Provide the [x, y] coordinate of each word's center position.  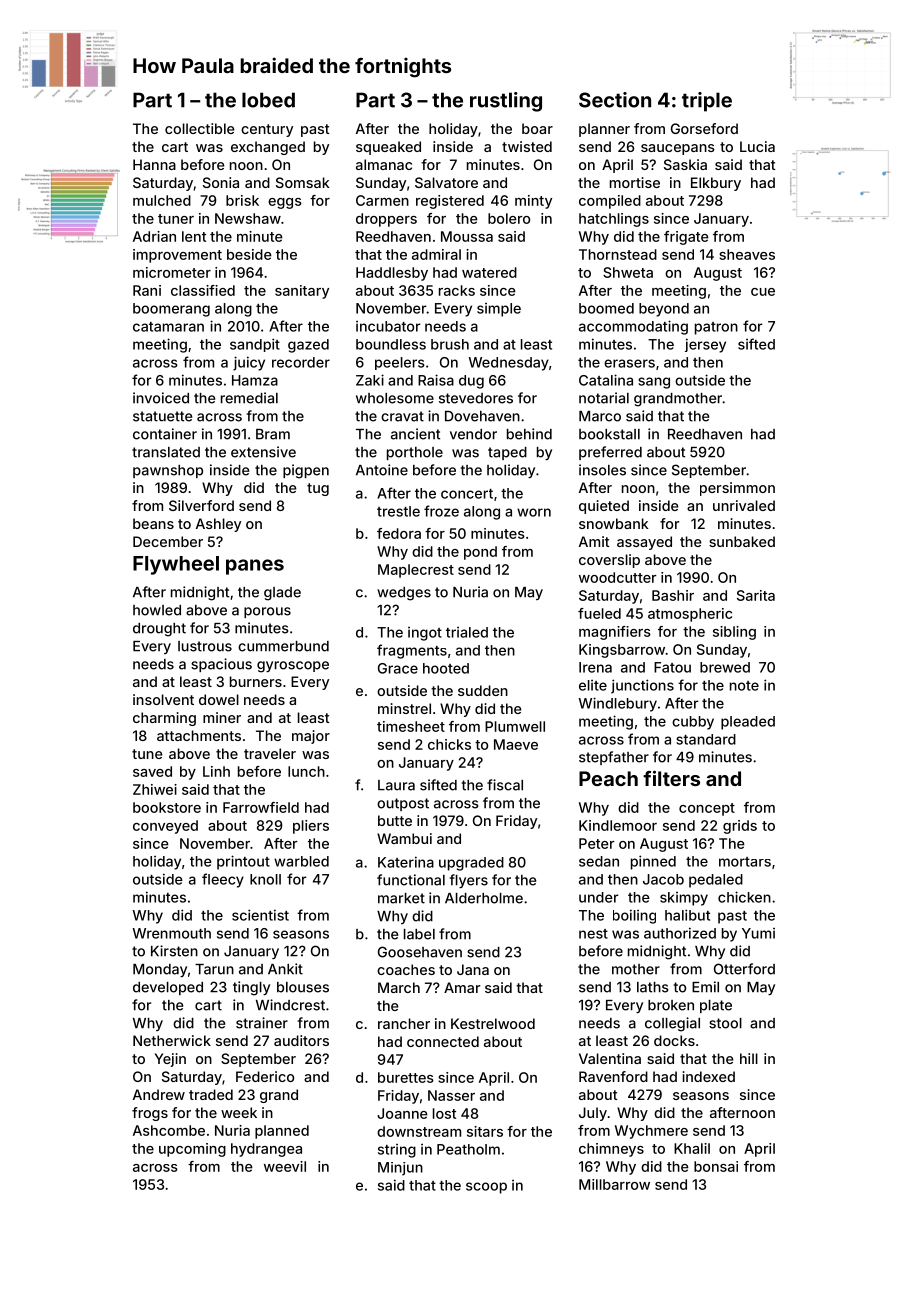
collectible [200, 128]
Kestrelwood [493, 1023]
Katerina [406, 862]
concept [707, 809]
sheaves [747, 254]
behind [529, 434]
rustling [506, 102]
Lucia [757, 146]
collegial [672, 1024]
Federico [265, 1076]
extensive [263, 452]
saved [152, 771]
